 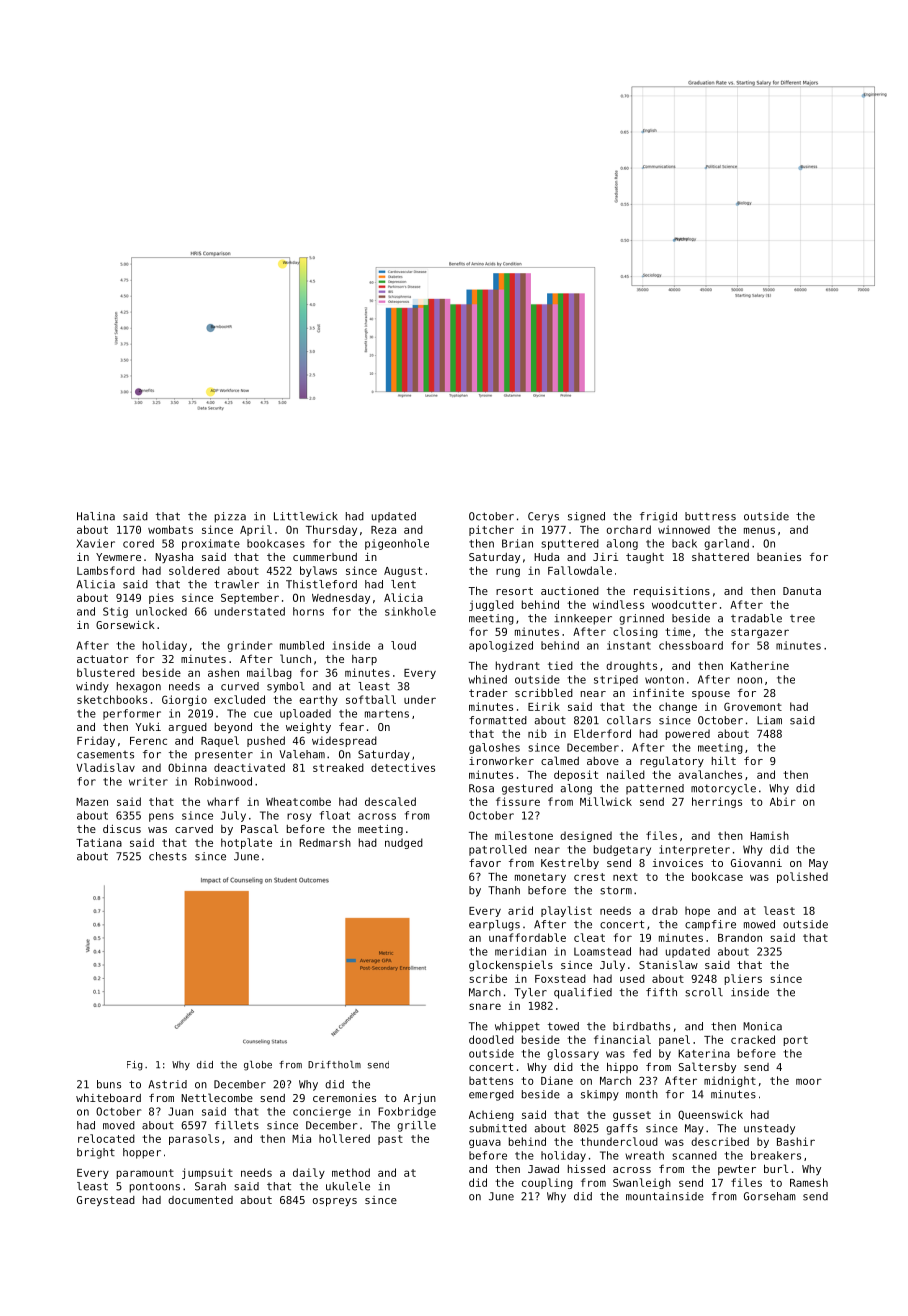 I want to click on relocated, so click(x=106, y=1138).
